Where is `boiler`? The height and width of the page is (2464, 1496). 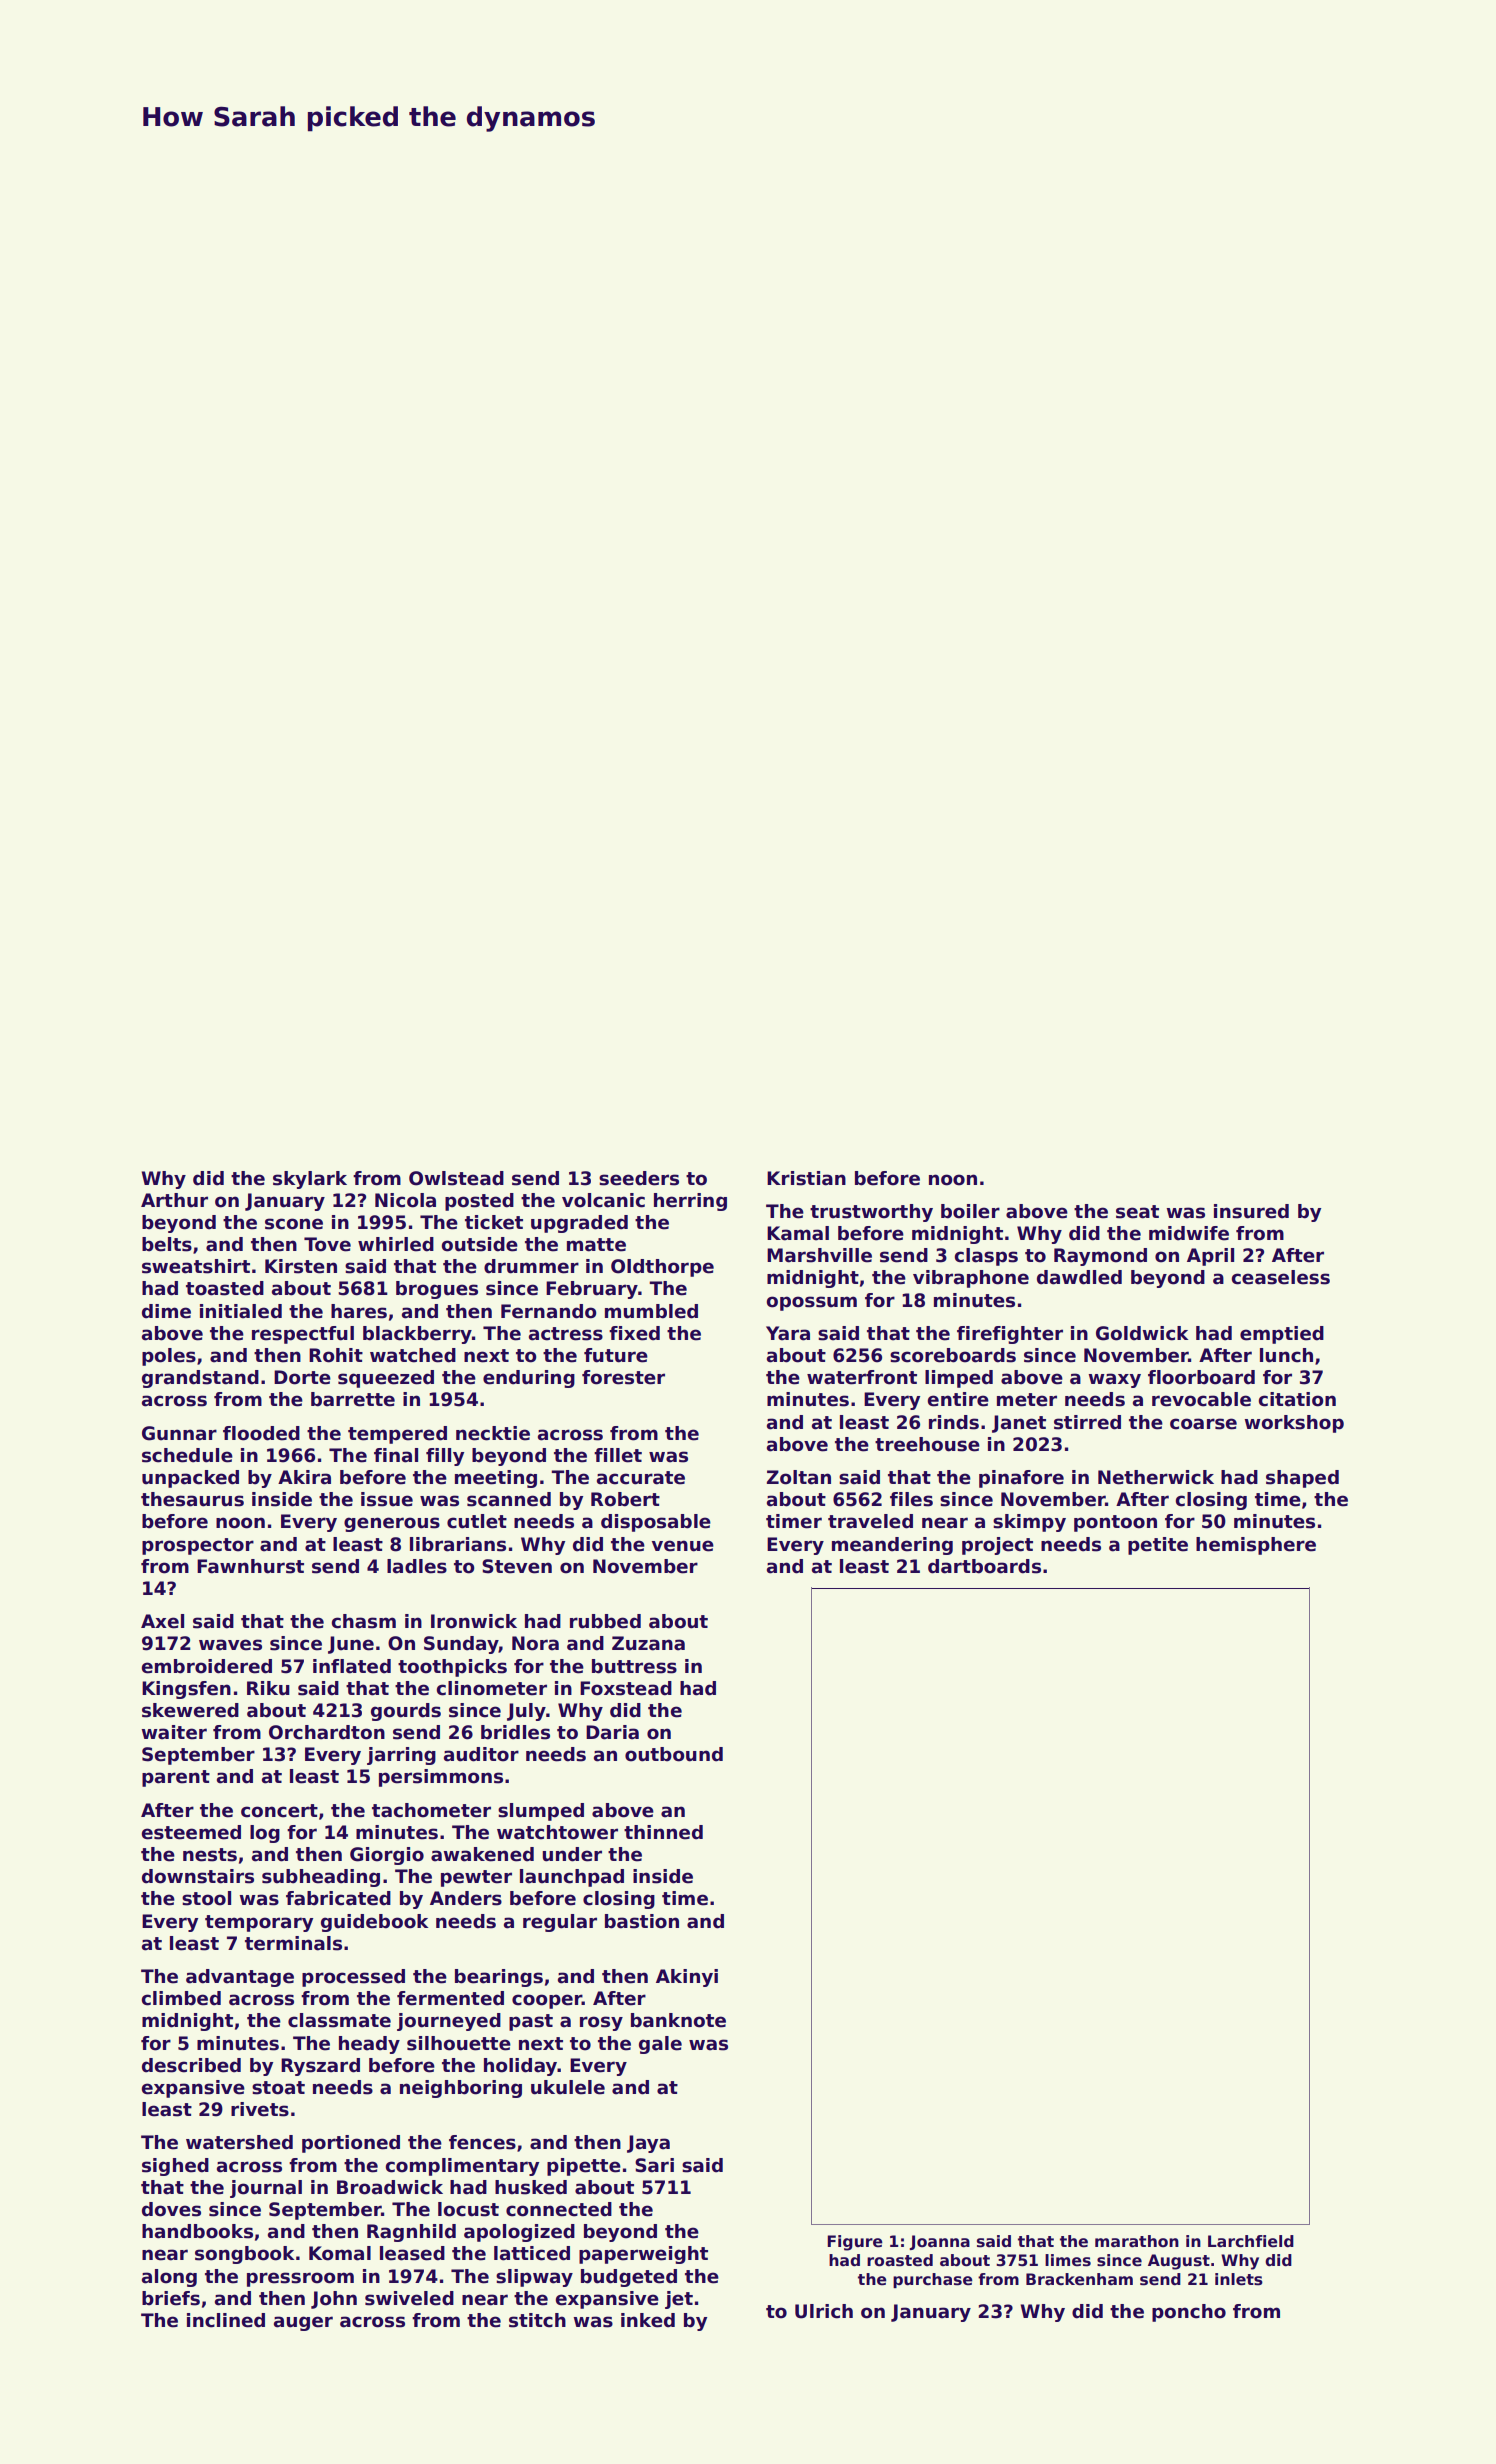 boiler is located at coordinates (970, 1211).
